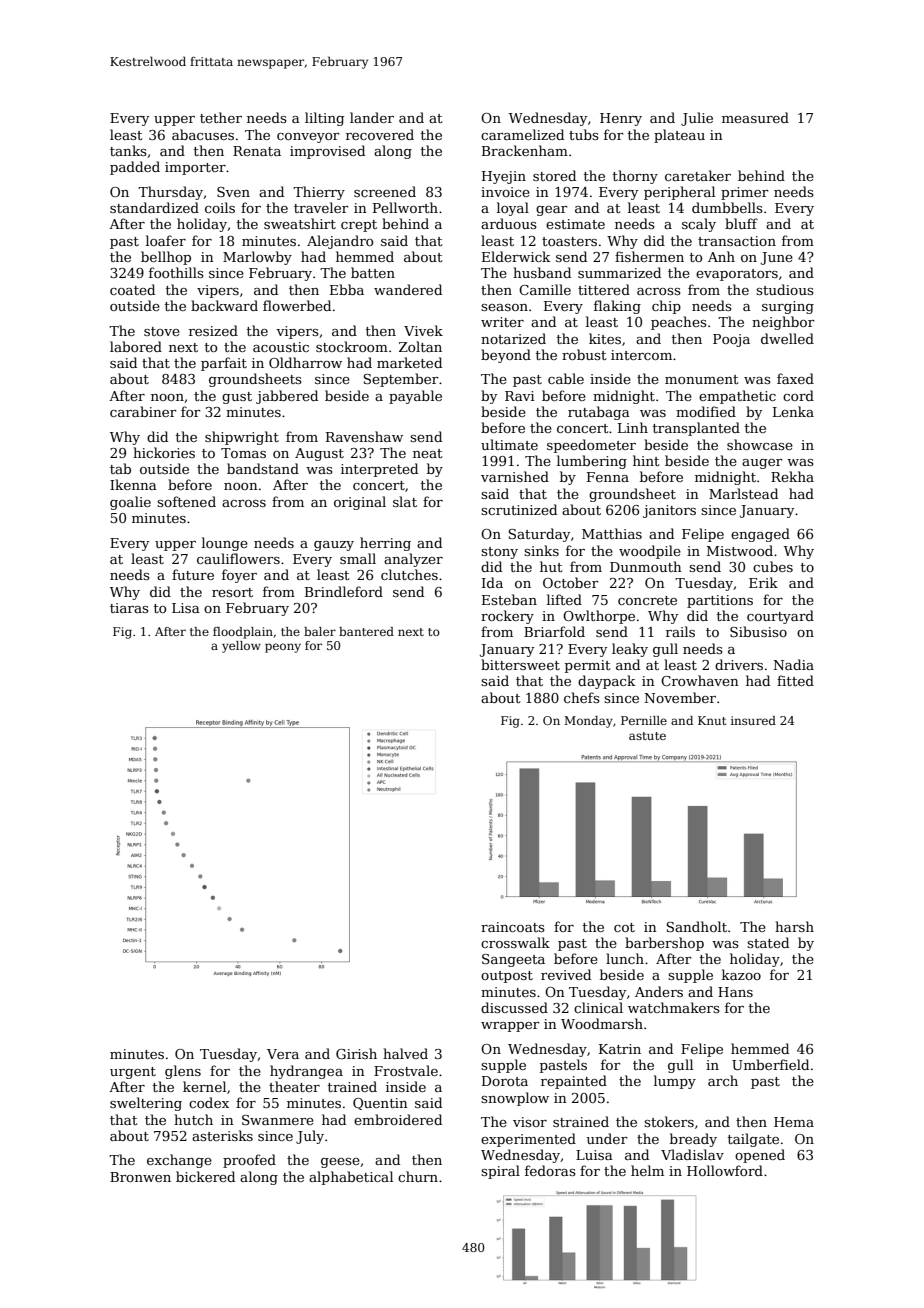 This document has height=1308, width=924. I want to click on churn, so click(418, 1176).
